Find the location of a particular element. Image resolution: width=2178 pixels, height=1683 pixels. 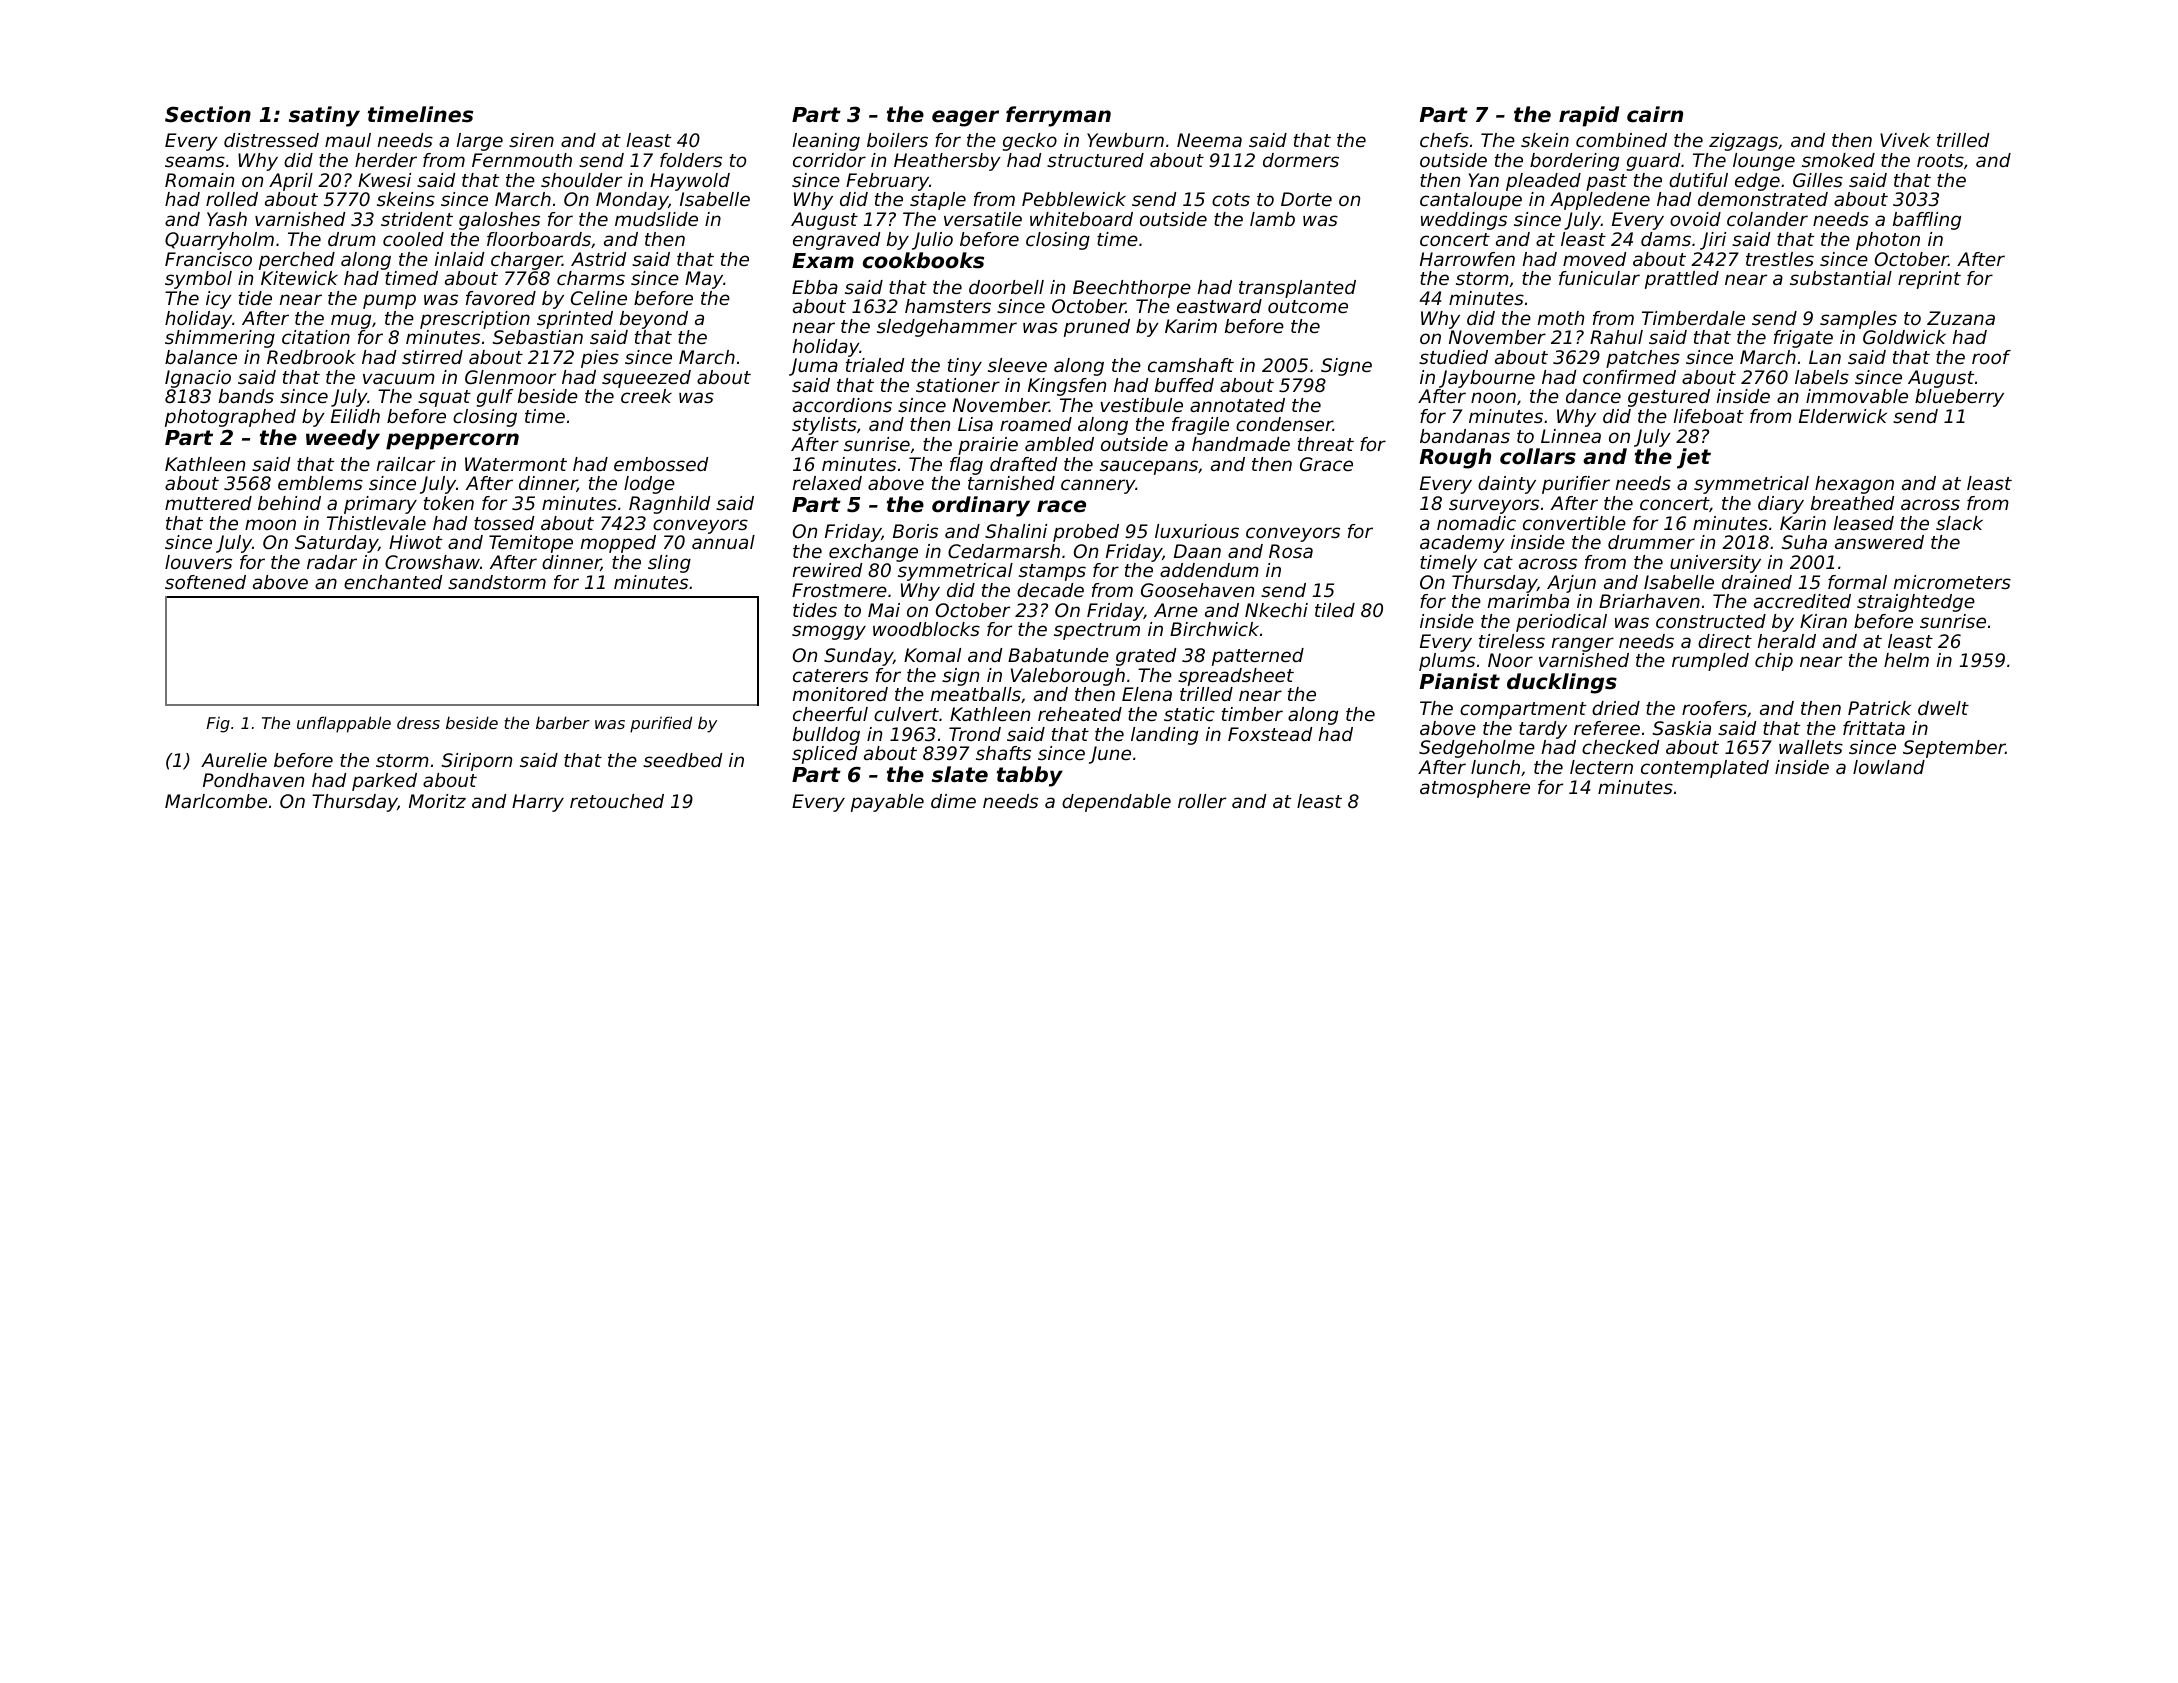

Romain is located at coordinates (199, 180).
